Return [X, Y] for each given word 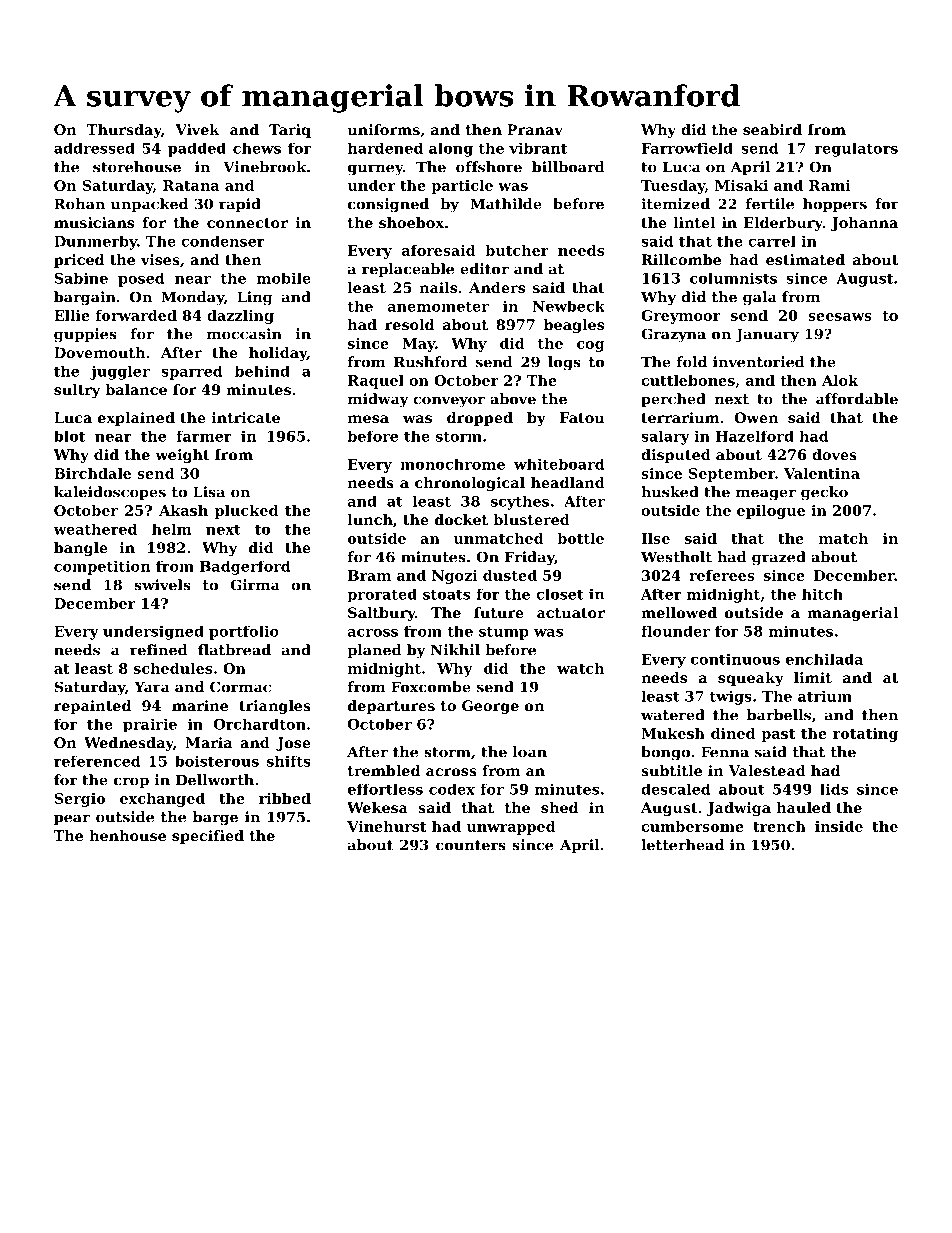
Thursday [124, 131]
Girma [254, 585]
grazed [779, 558]
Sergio [79, 800]
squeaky [751, 679]
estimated [805, 259]
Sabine [81, 278]
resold [409, 324]
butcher [517, 250]
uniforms [384, 129]
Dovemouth [99, 352]
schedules [173, 668]
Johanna [864, 224]
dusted [510, 575]
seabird [772, 129]
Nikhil [455, 650]
